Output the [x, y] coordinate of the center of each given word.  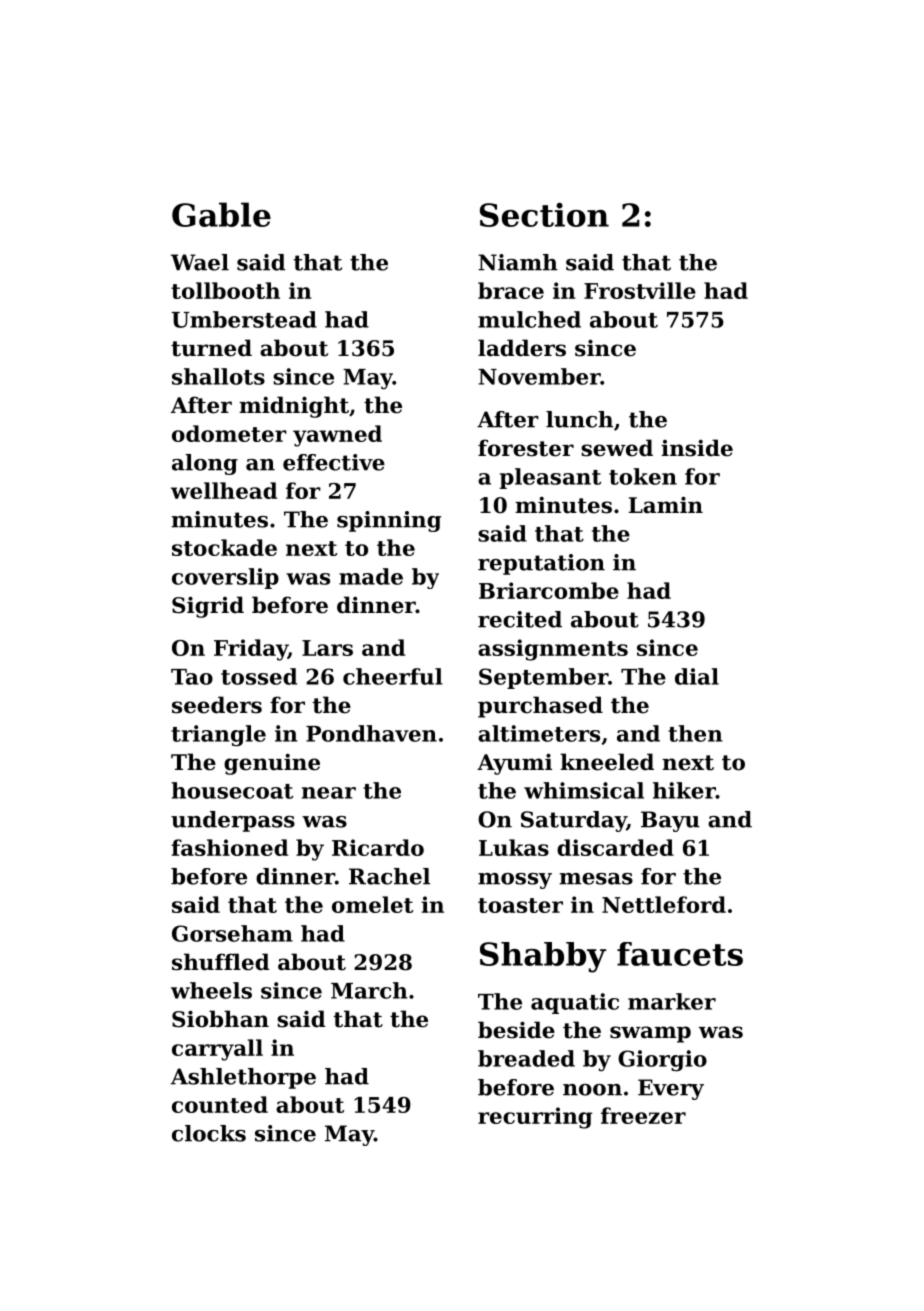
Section [544, 214]
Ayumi [514, 764]
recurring [535, 1118]
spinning [389, 521]
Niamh [518, 262]
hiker [684, 790]
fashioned [229, 847]
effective [334, 462]
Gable [221, 214]
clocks [209, 1133]
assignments [553, 650]
